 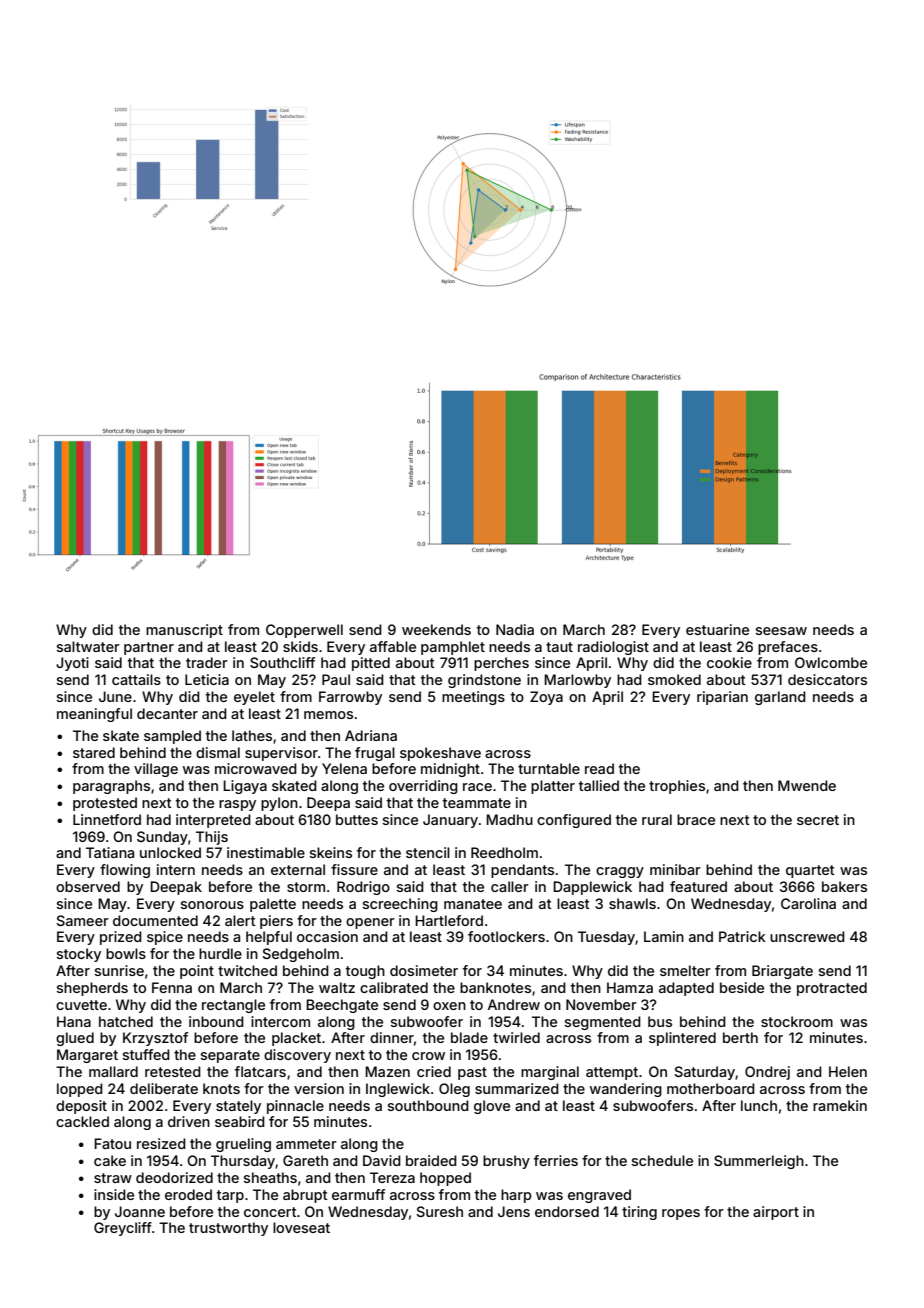 I want to click on Linnetford, so click(x=107, y=819).
